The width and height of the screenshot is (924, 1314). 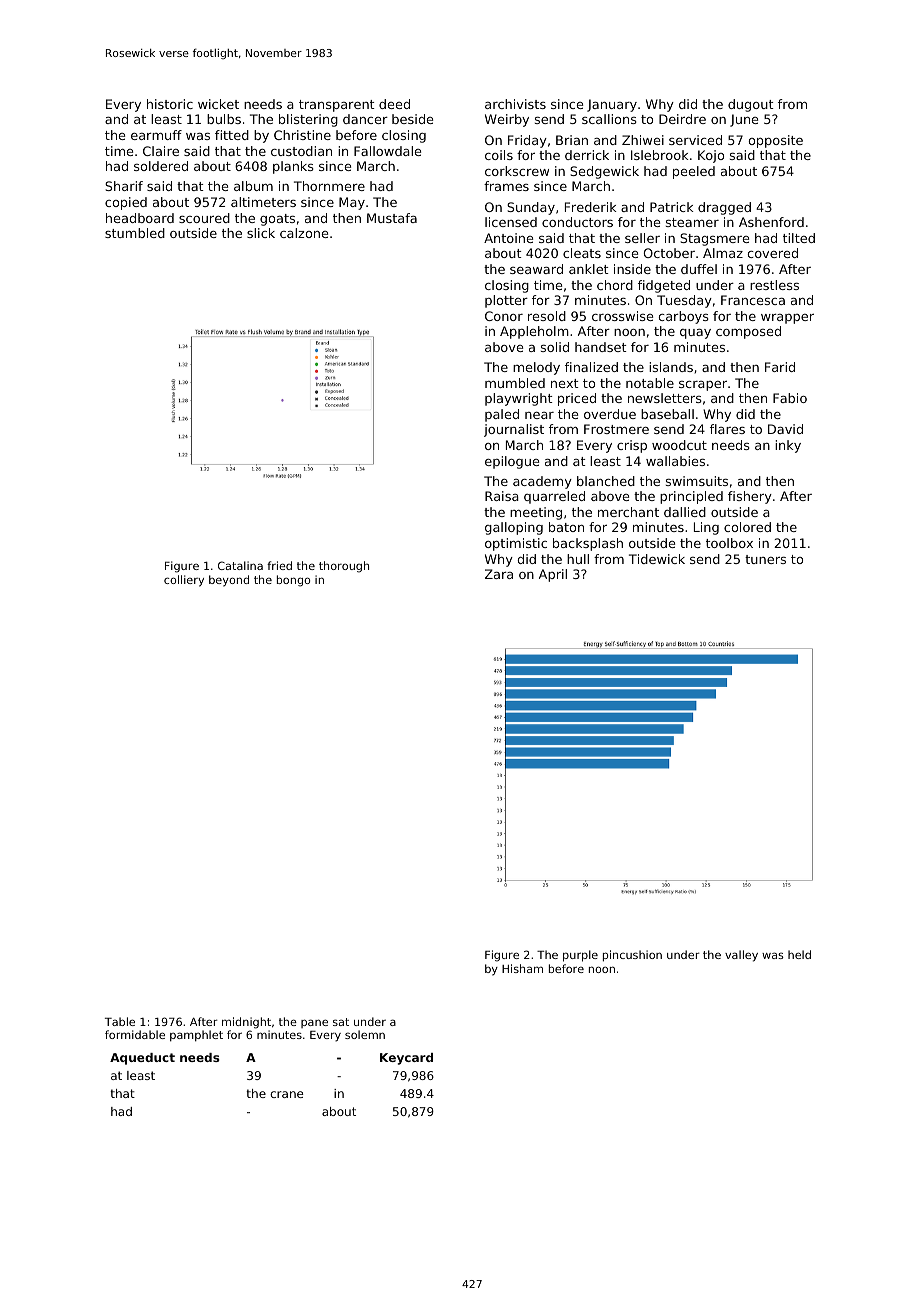 I want to click on calzone, so click(x=304, y=233).
